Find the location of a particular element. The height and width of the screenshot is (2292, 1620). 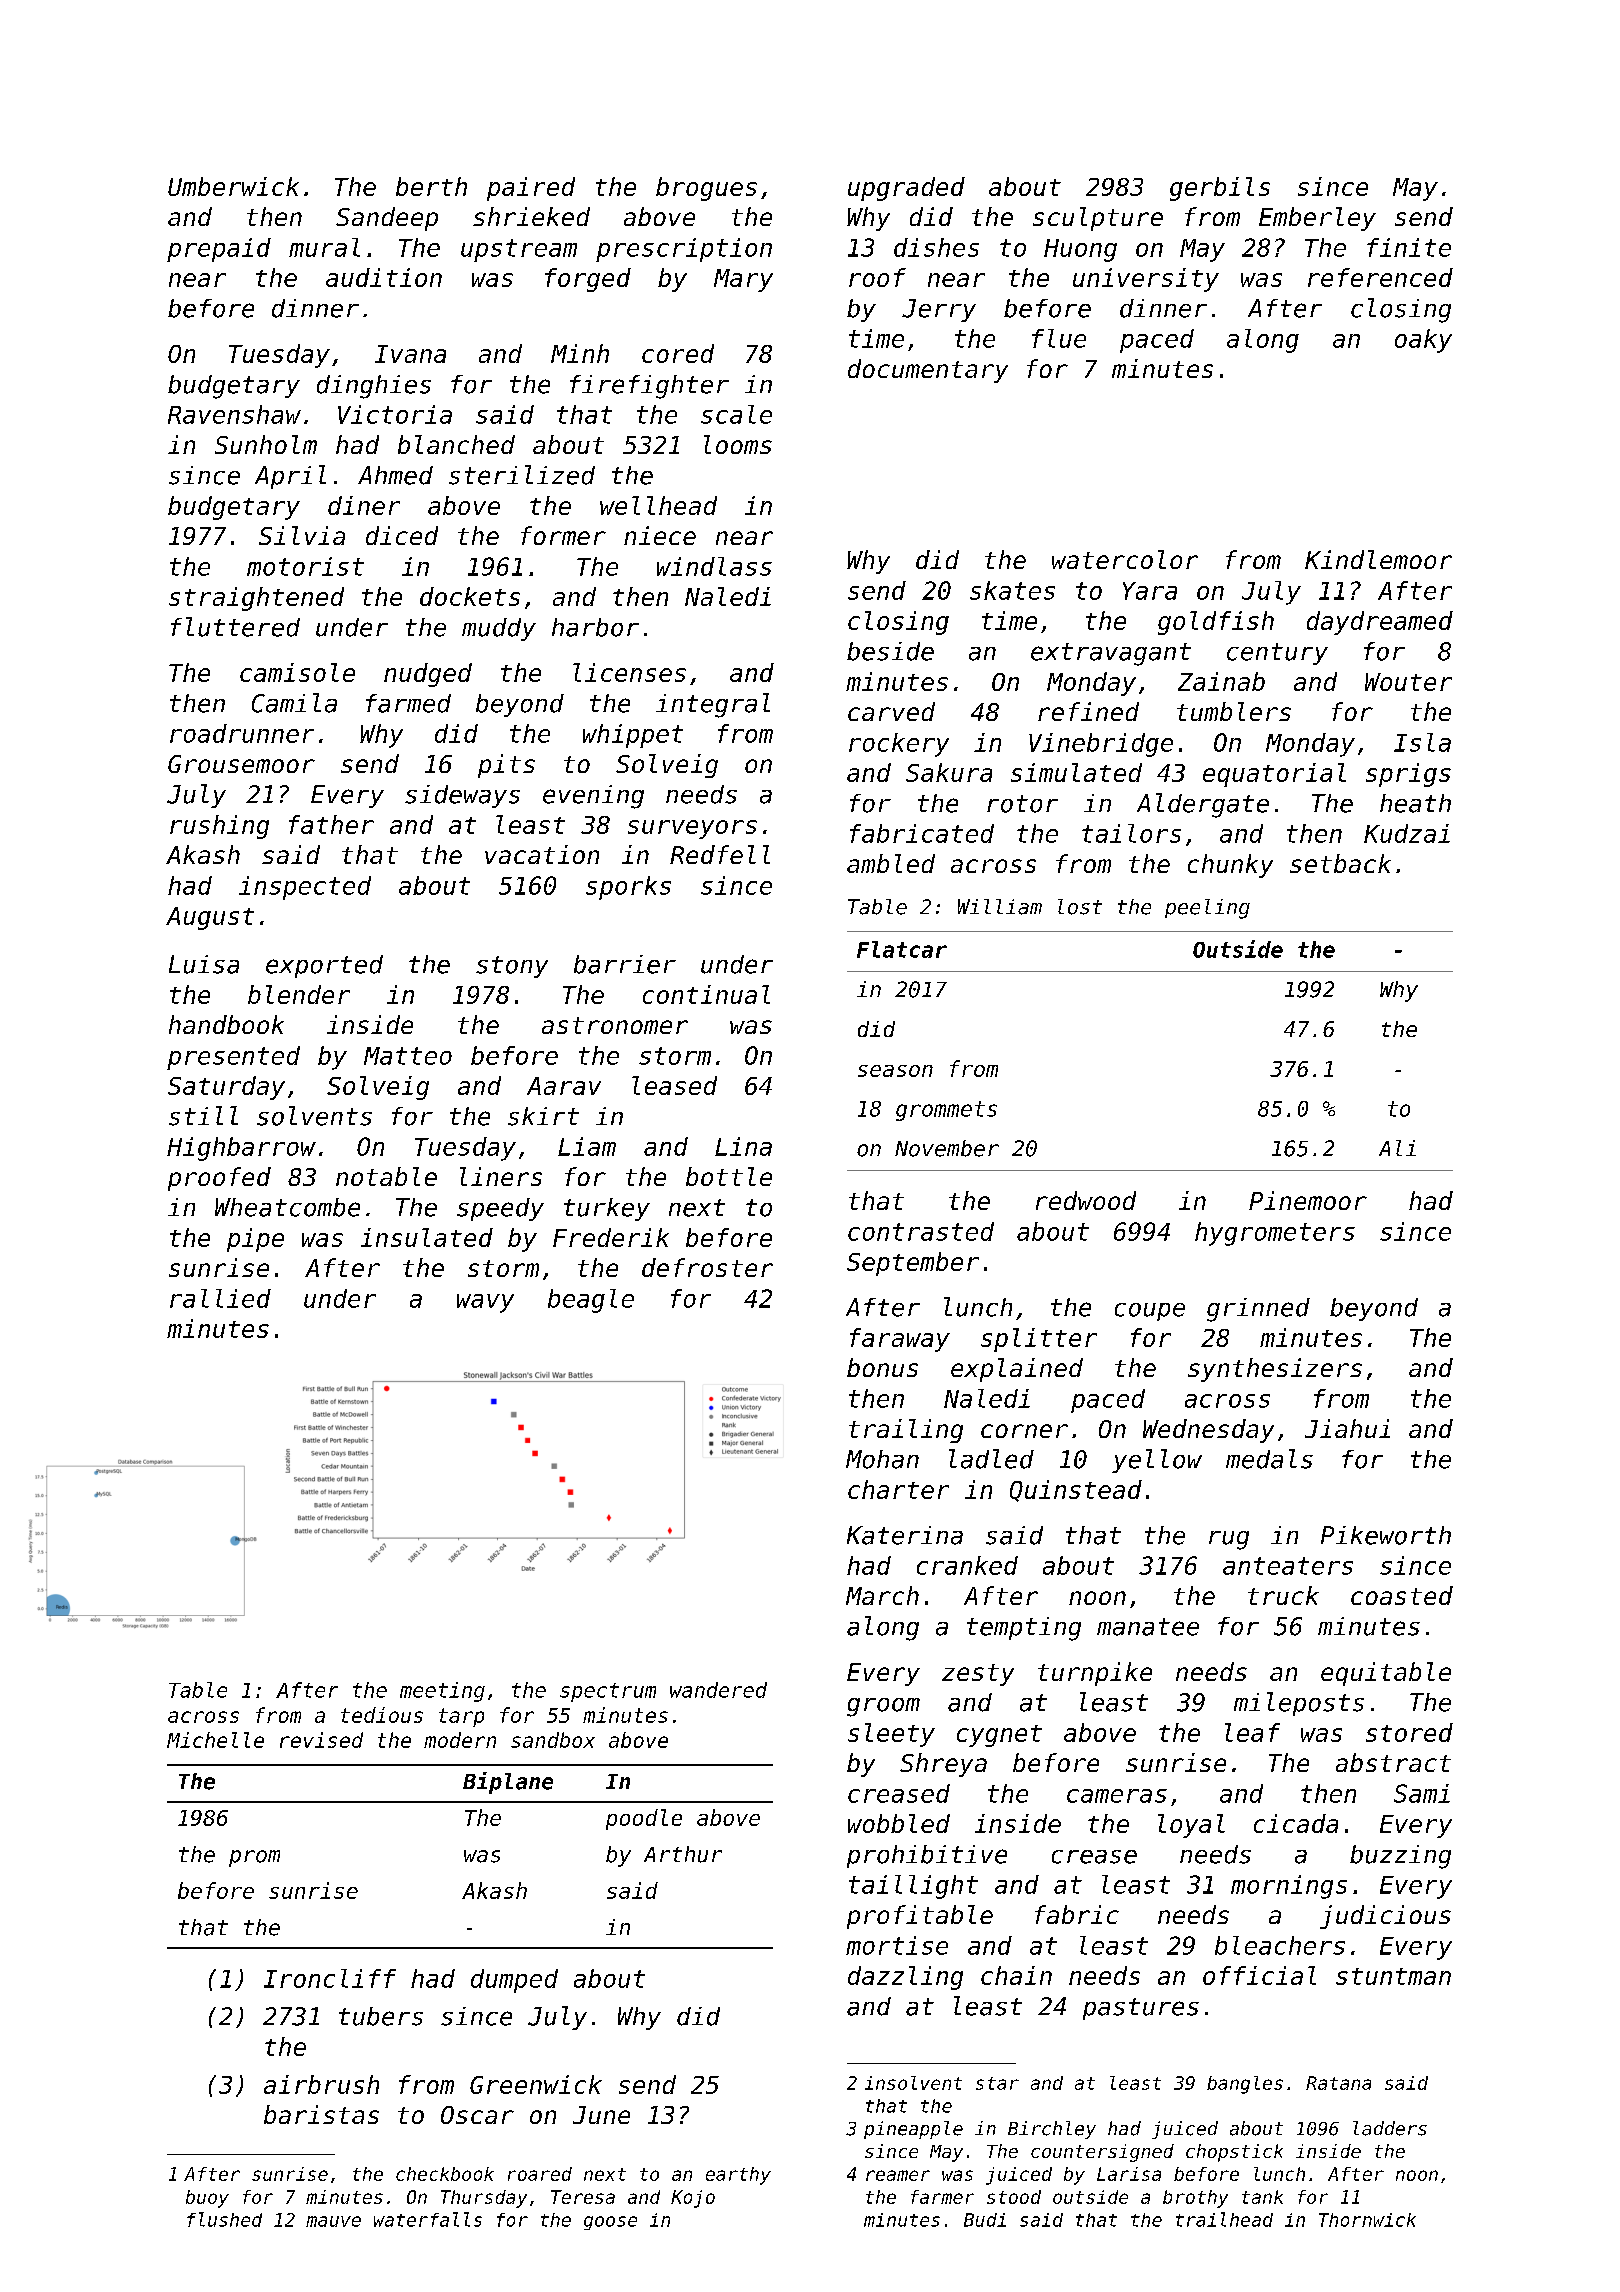

heath is located at coordinates (1415, 803).
